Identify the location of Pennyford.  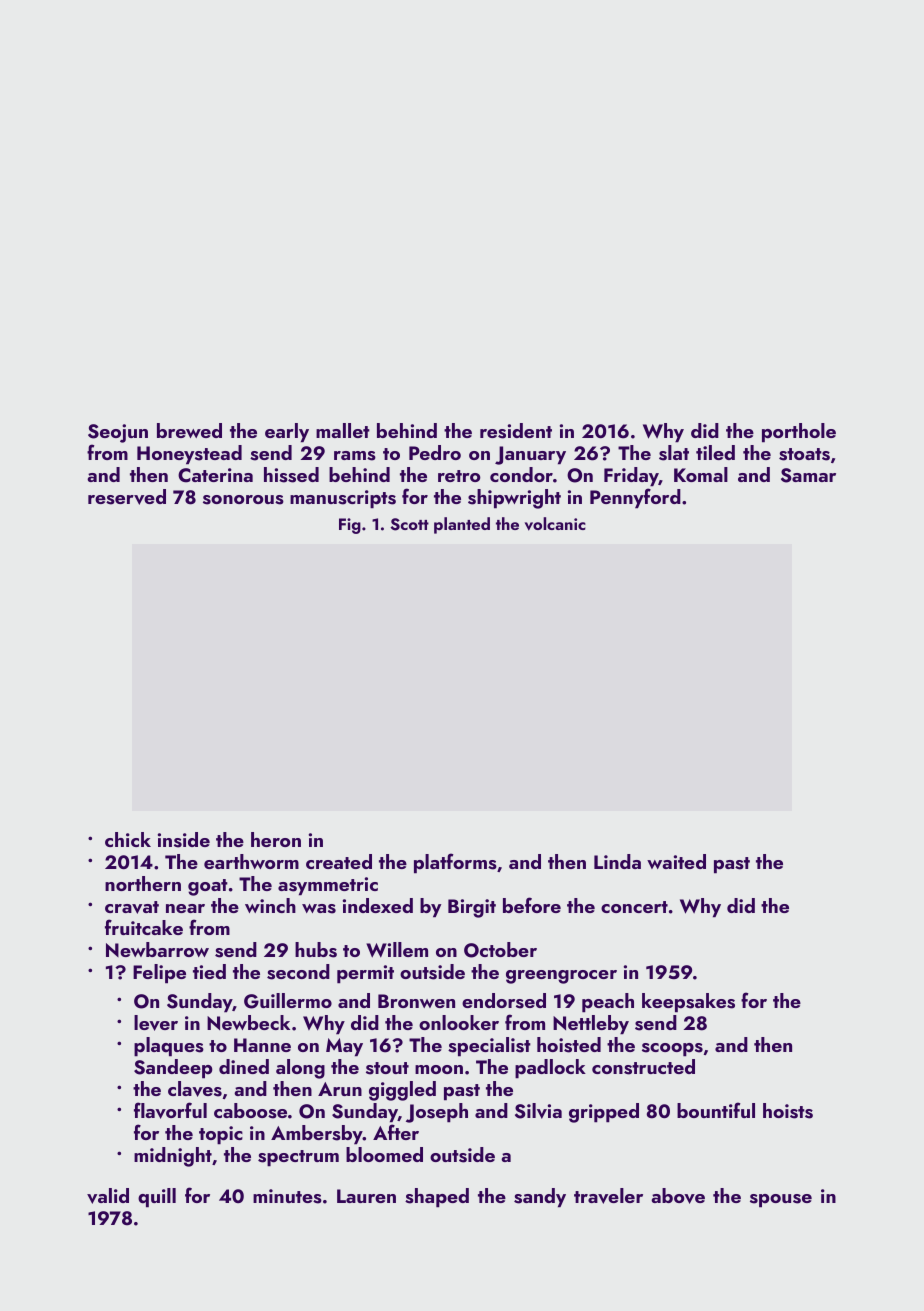
(635, 498).
